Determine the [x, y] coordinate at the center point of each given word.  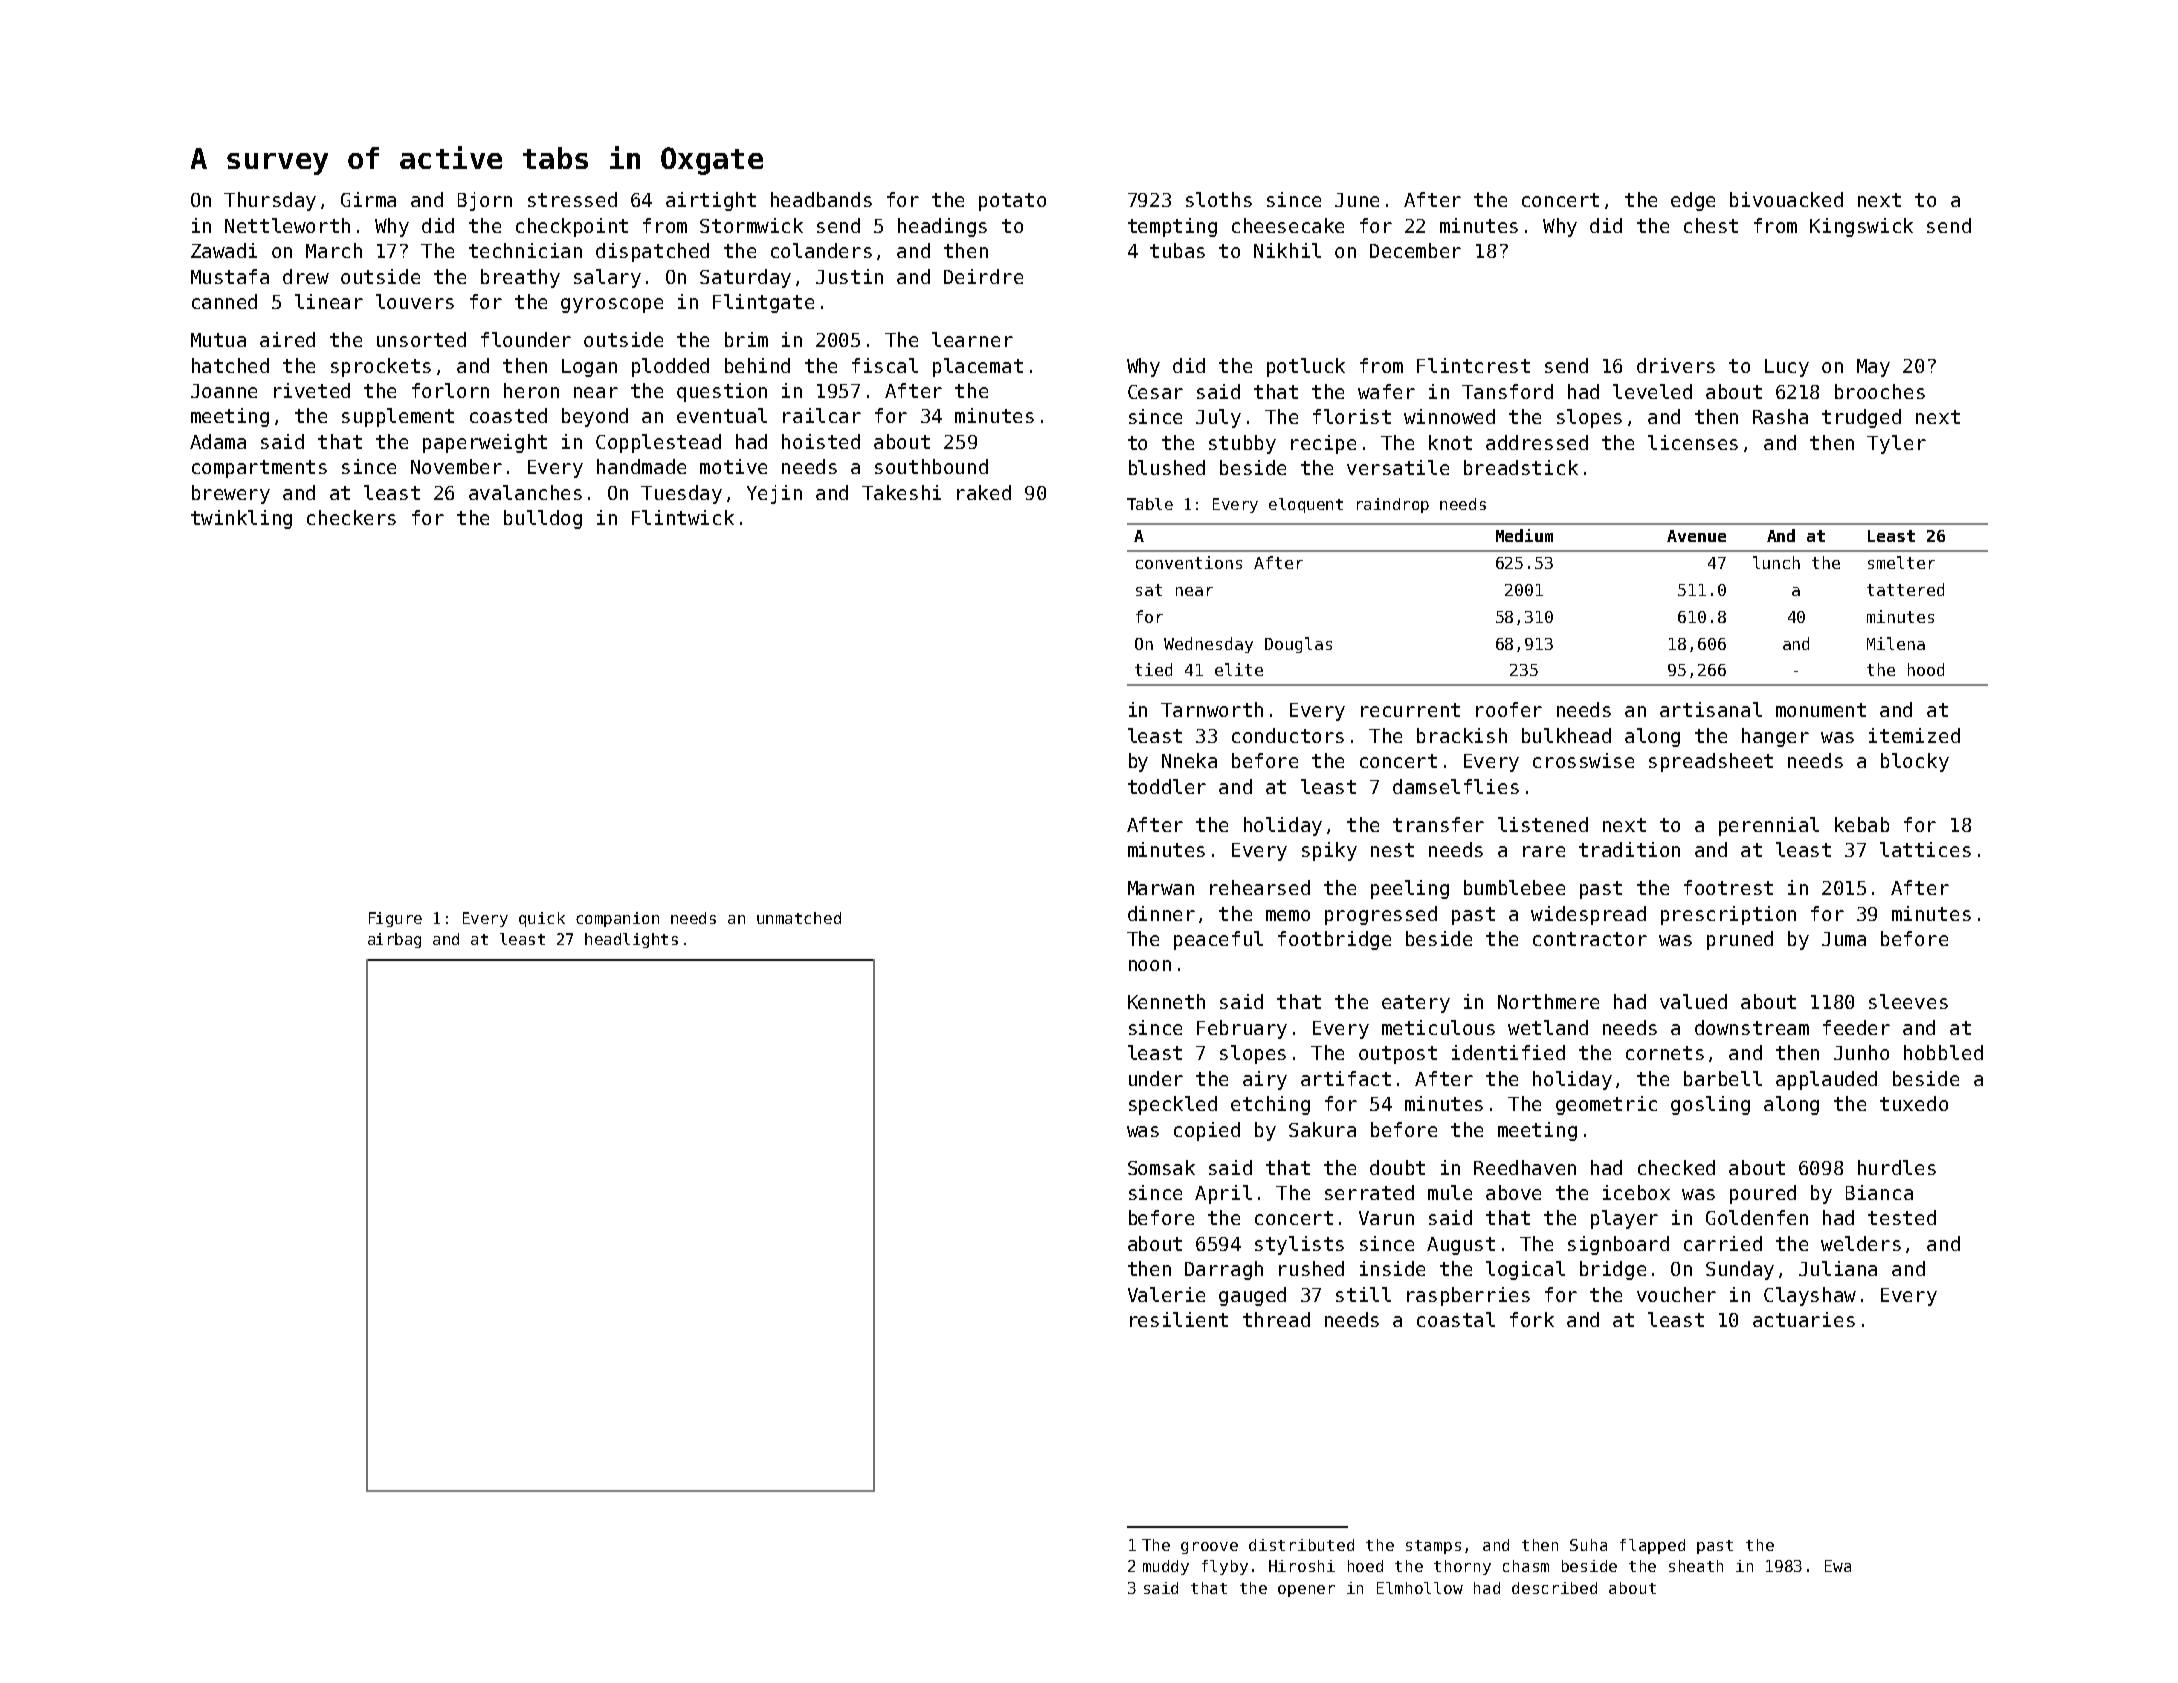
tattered [1905, 589]
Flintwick [683, 517]
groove [1209, 1548]
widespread [1588, 915]
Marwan [1161, 888]
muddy [1166, 1567]
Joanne [224, 391]
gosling [1710, 1105]
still [1363, 1294]
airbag [394, 940]
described [1554, 1588]
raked [984, 492]
